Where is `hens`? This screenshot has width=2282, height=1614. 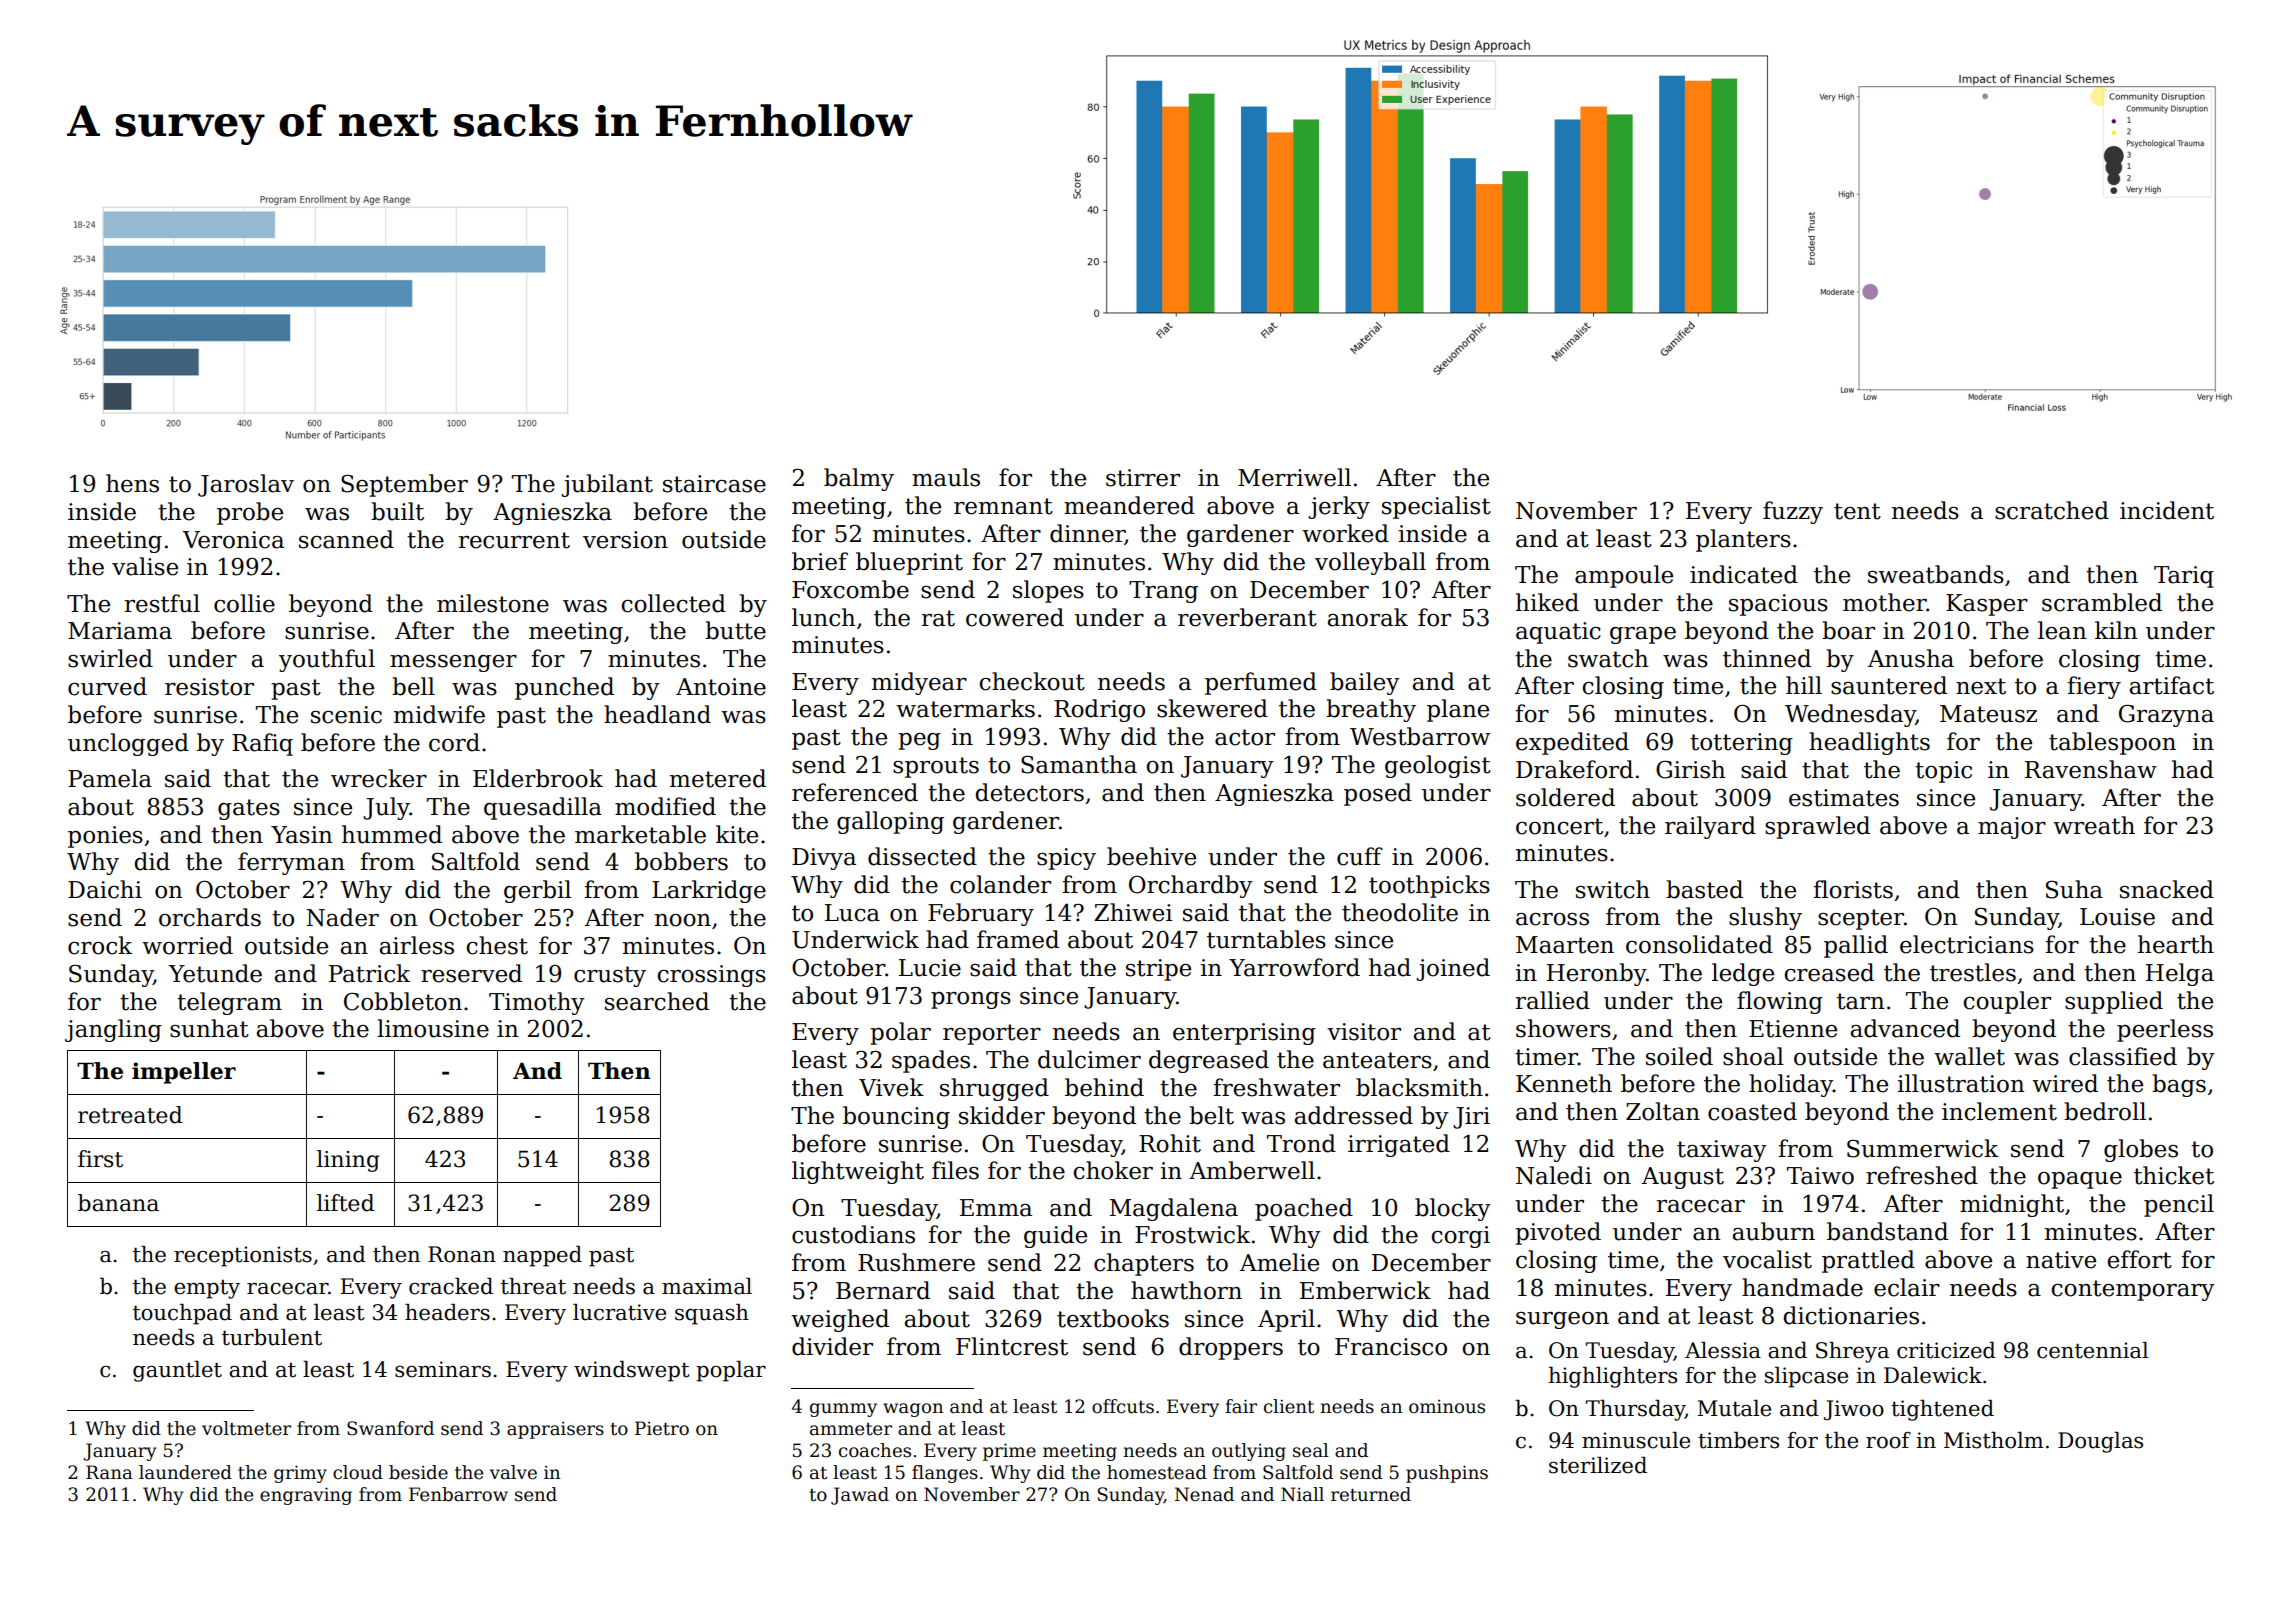 hens is located at coordinates (132, 483).
